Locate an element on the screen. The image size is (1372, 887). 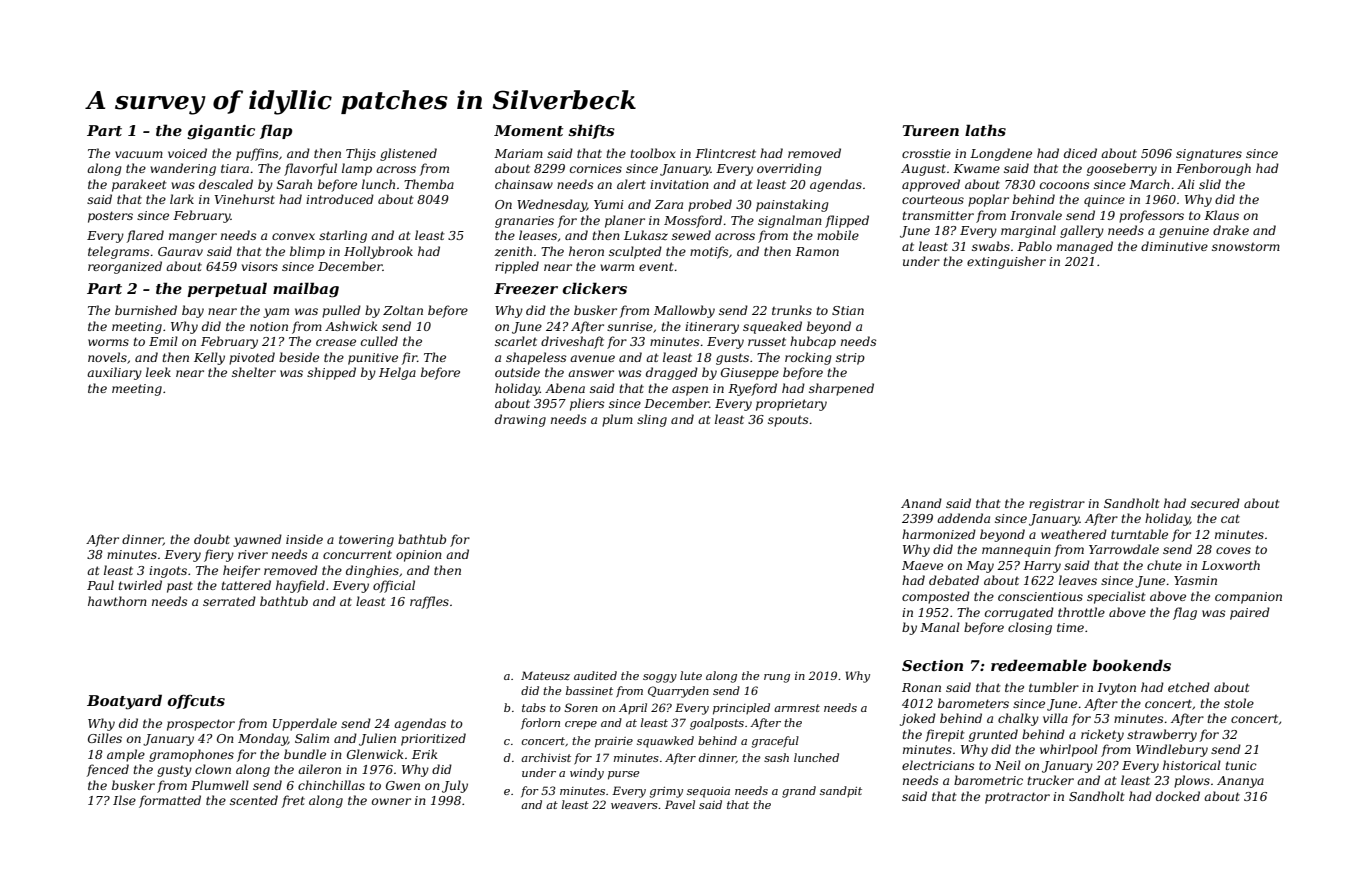
Glenwick is located at coordinates (375, 754).
